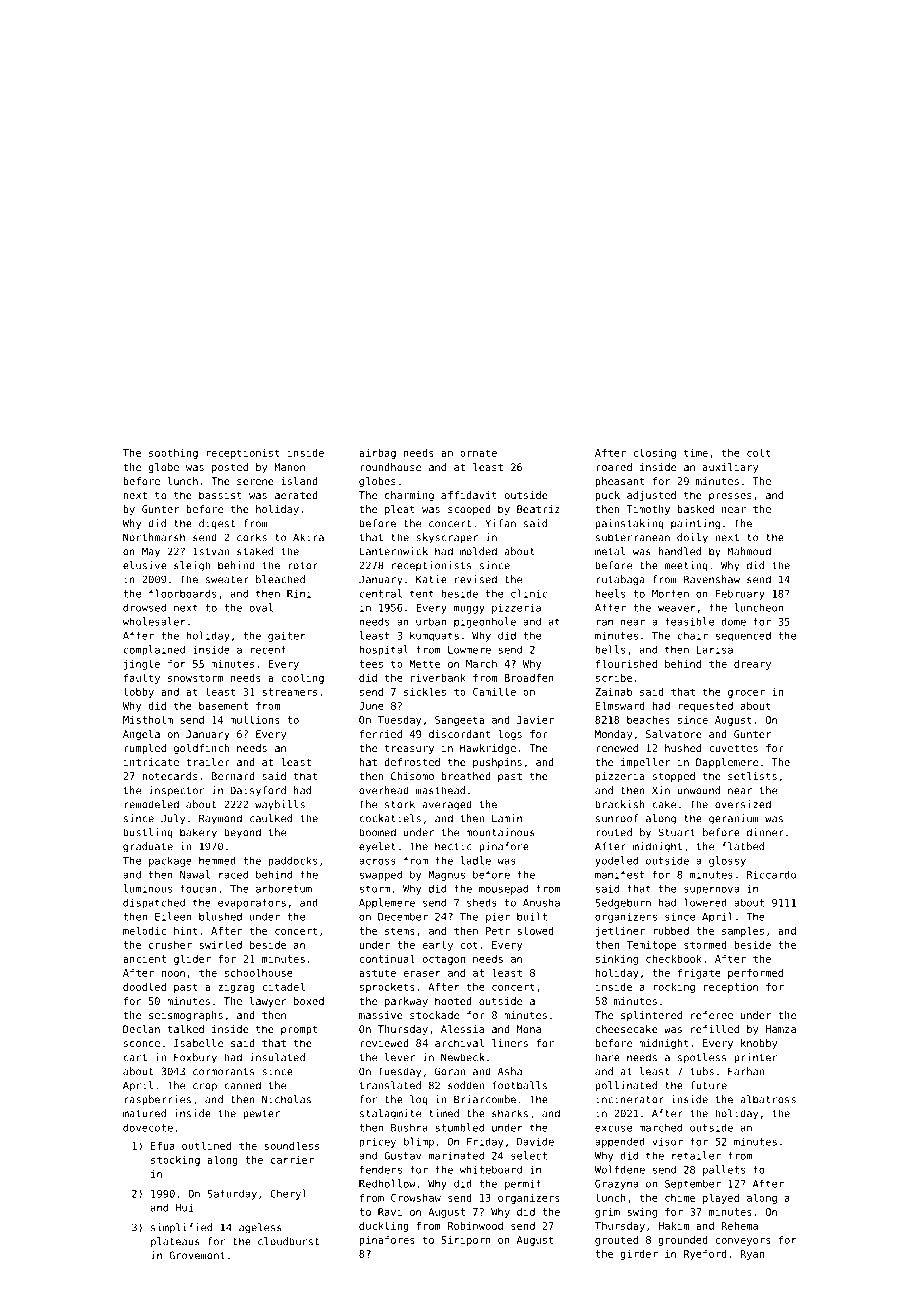 This screenshot has width=924, height=1308. I want to click on colt, so click(759, 452).
